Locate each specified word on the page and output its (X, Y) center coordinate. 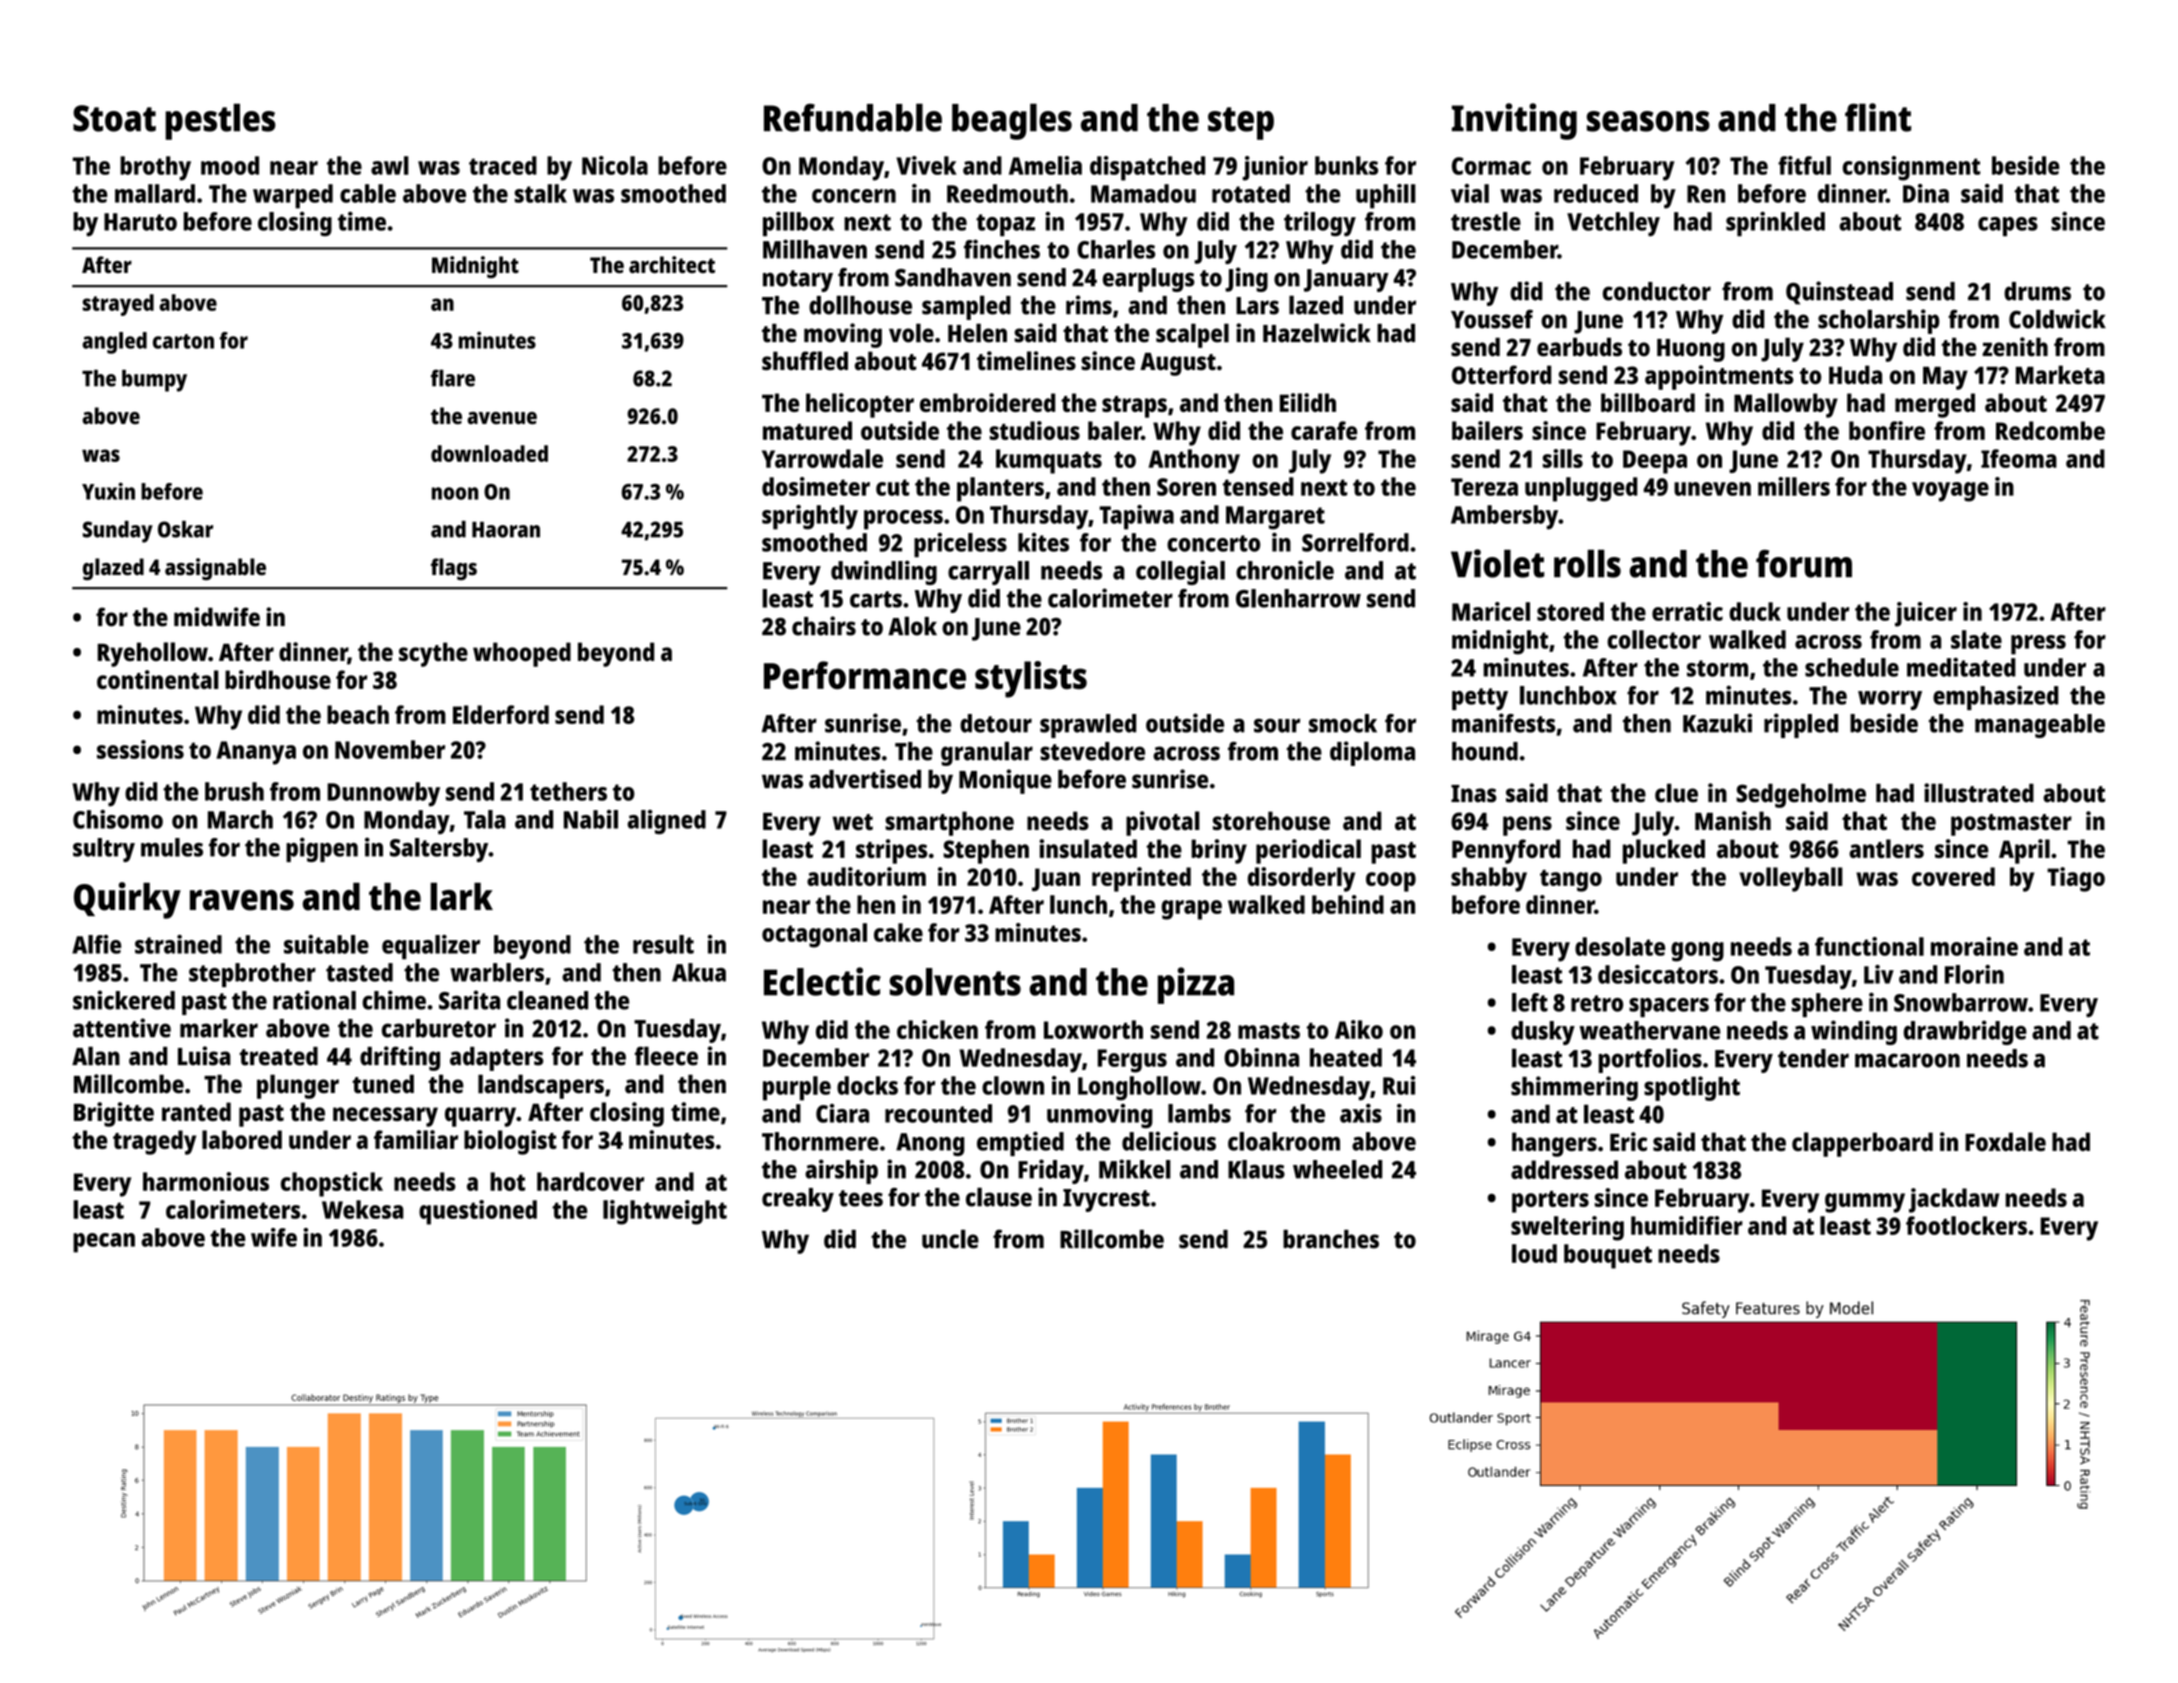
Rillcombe (1112, 1239)
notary (798, 281)
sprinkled (1775, 224)
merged (1935, 405)
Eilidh (1308, 402)
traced (503, 165)
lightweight (665, 1212)
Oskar (185, 529)
